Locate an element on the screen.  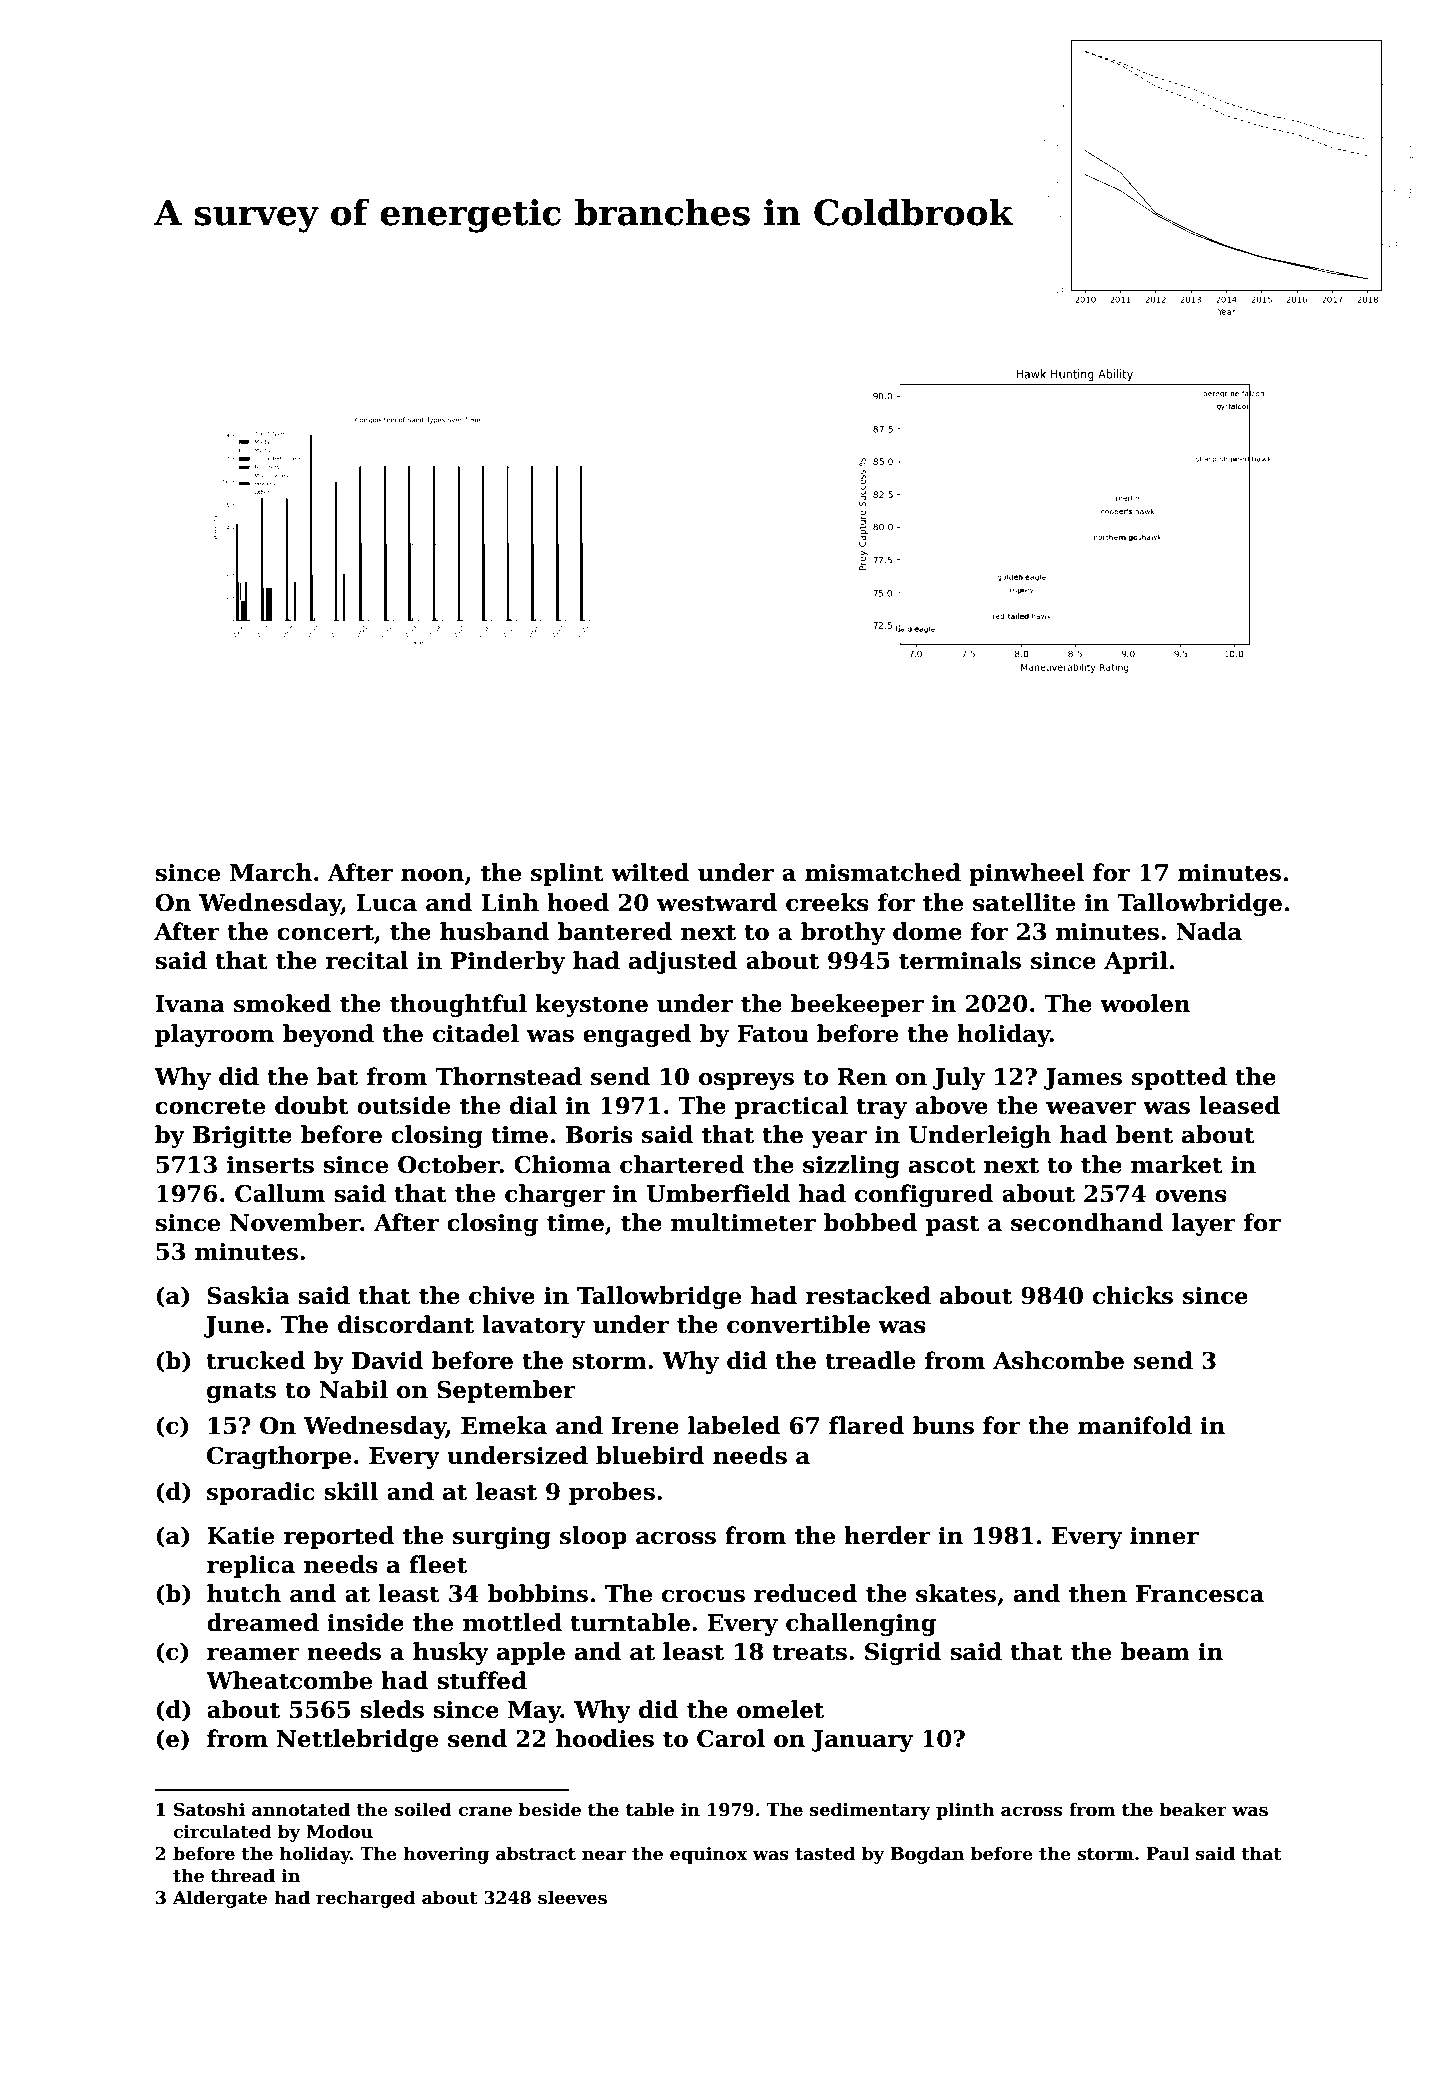
James is located at coordinates (1083, 1079).
